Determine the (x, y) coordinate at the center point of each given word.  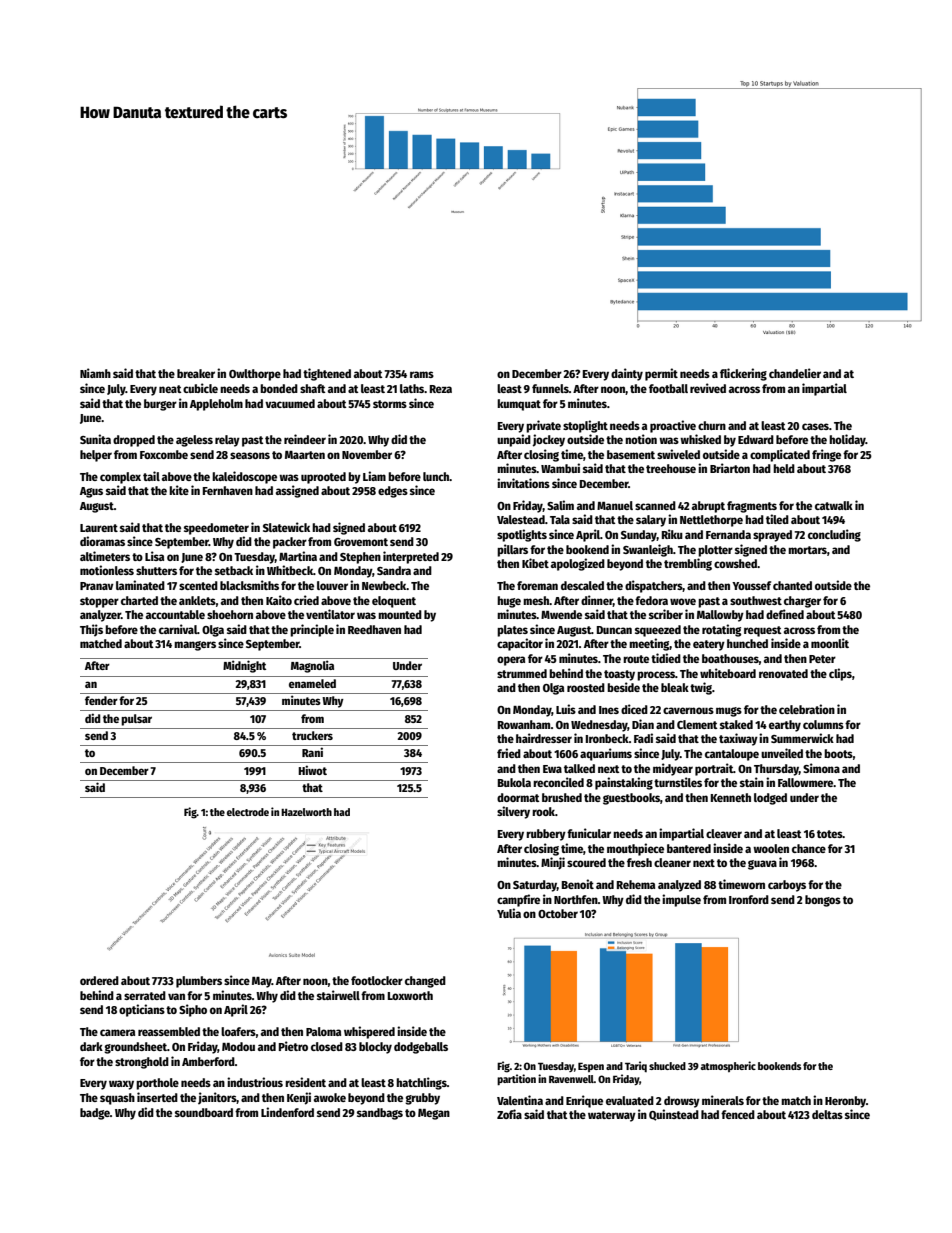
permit (661, 374)
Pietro (293, 1046)
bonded (279, 388)
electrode (248, 812)
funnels (550, 388)
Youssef (751, 585)
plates (512, 631)
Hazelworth (306, 812)
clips (840, 674)
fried (509, 753)
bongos (823, 901)
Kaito (279, 600)
